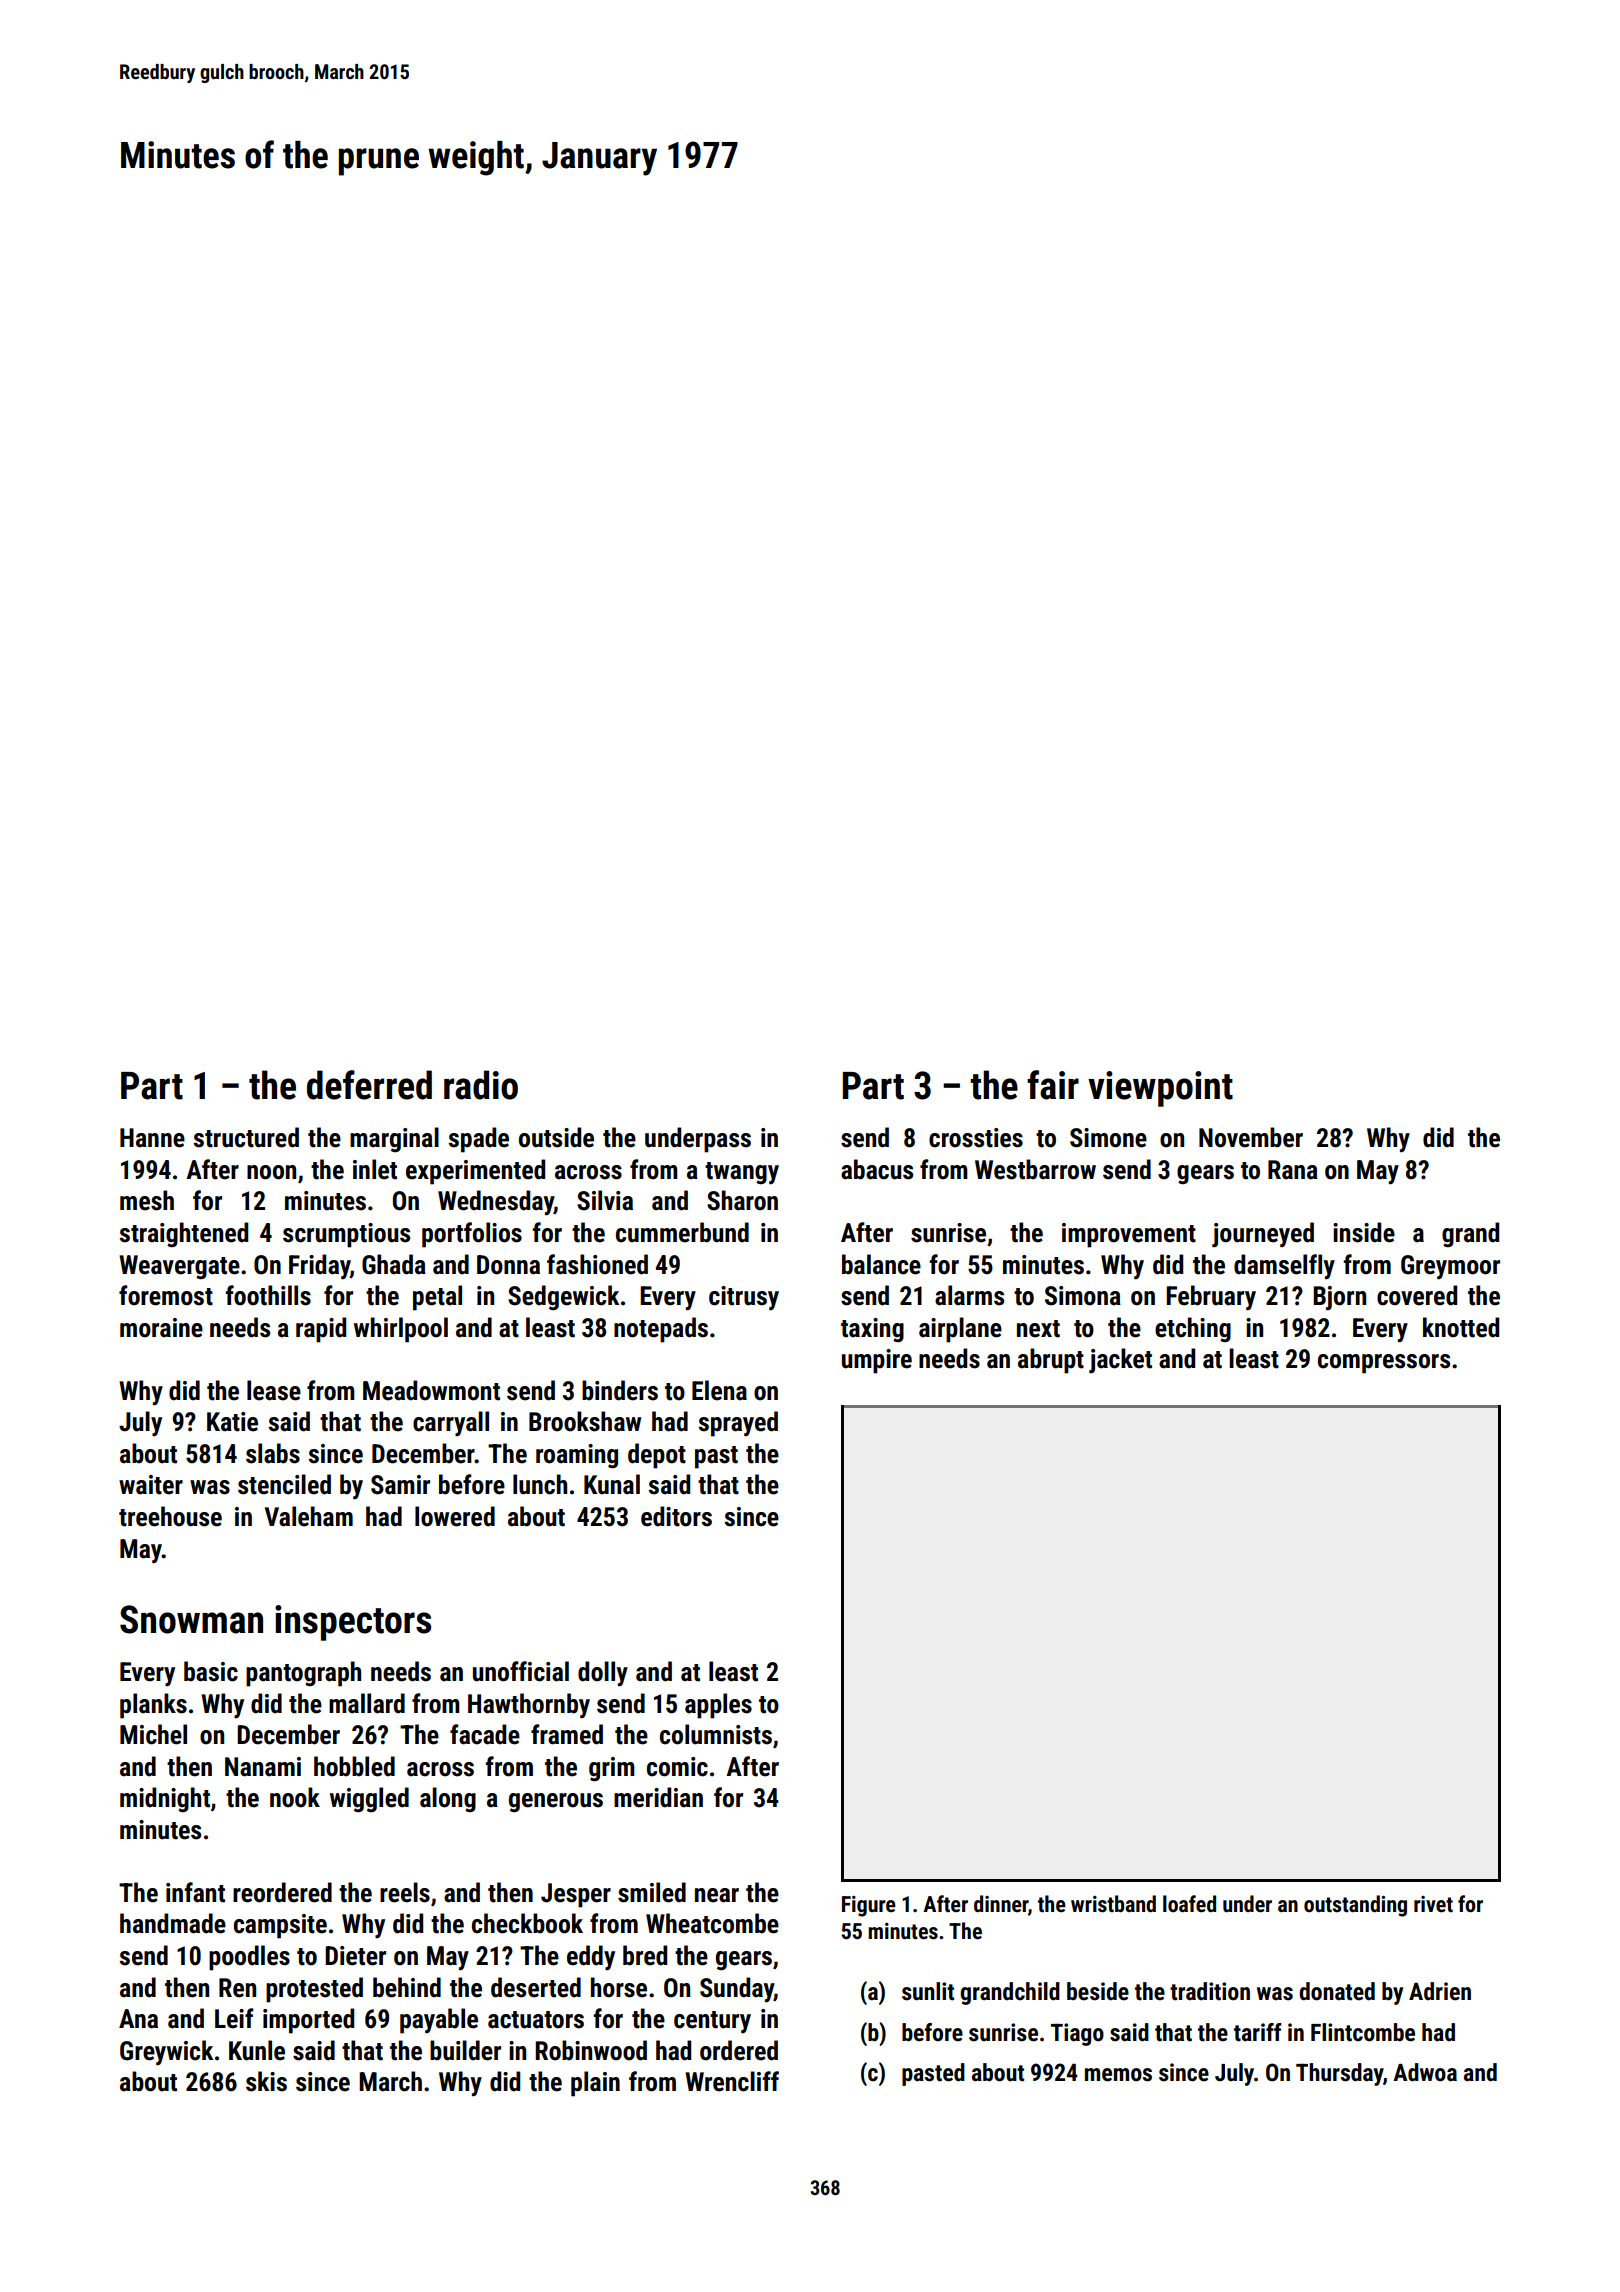 The width and height of the screenshot is (1620, 2292). Describe the element at coordinates (718, 1706) in the screenshot. I see `apples` at that location.
